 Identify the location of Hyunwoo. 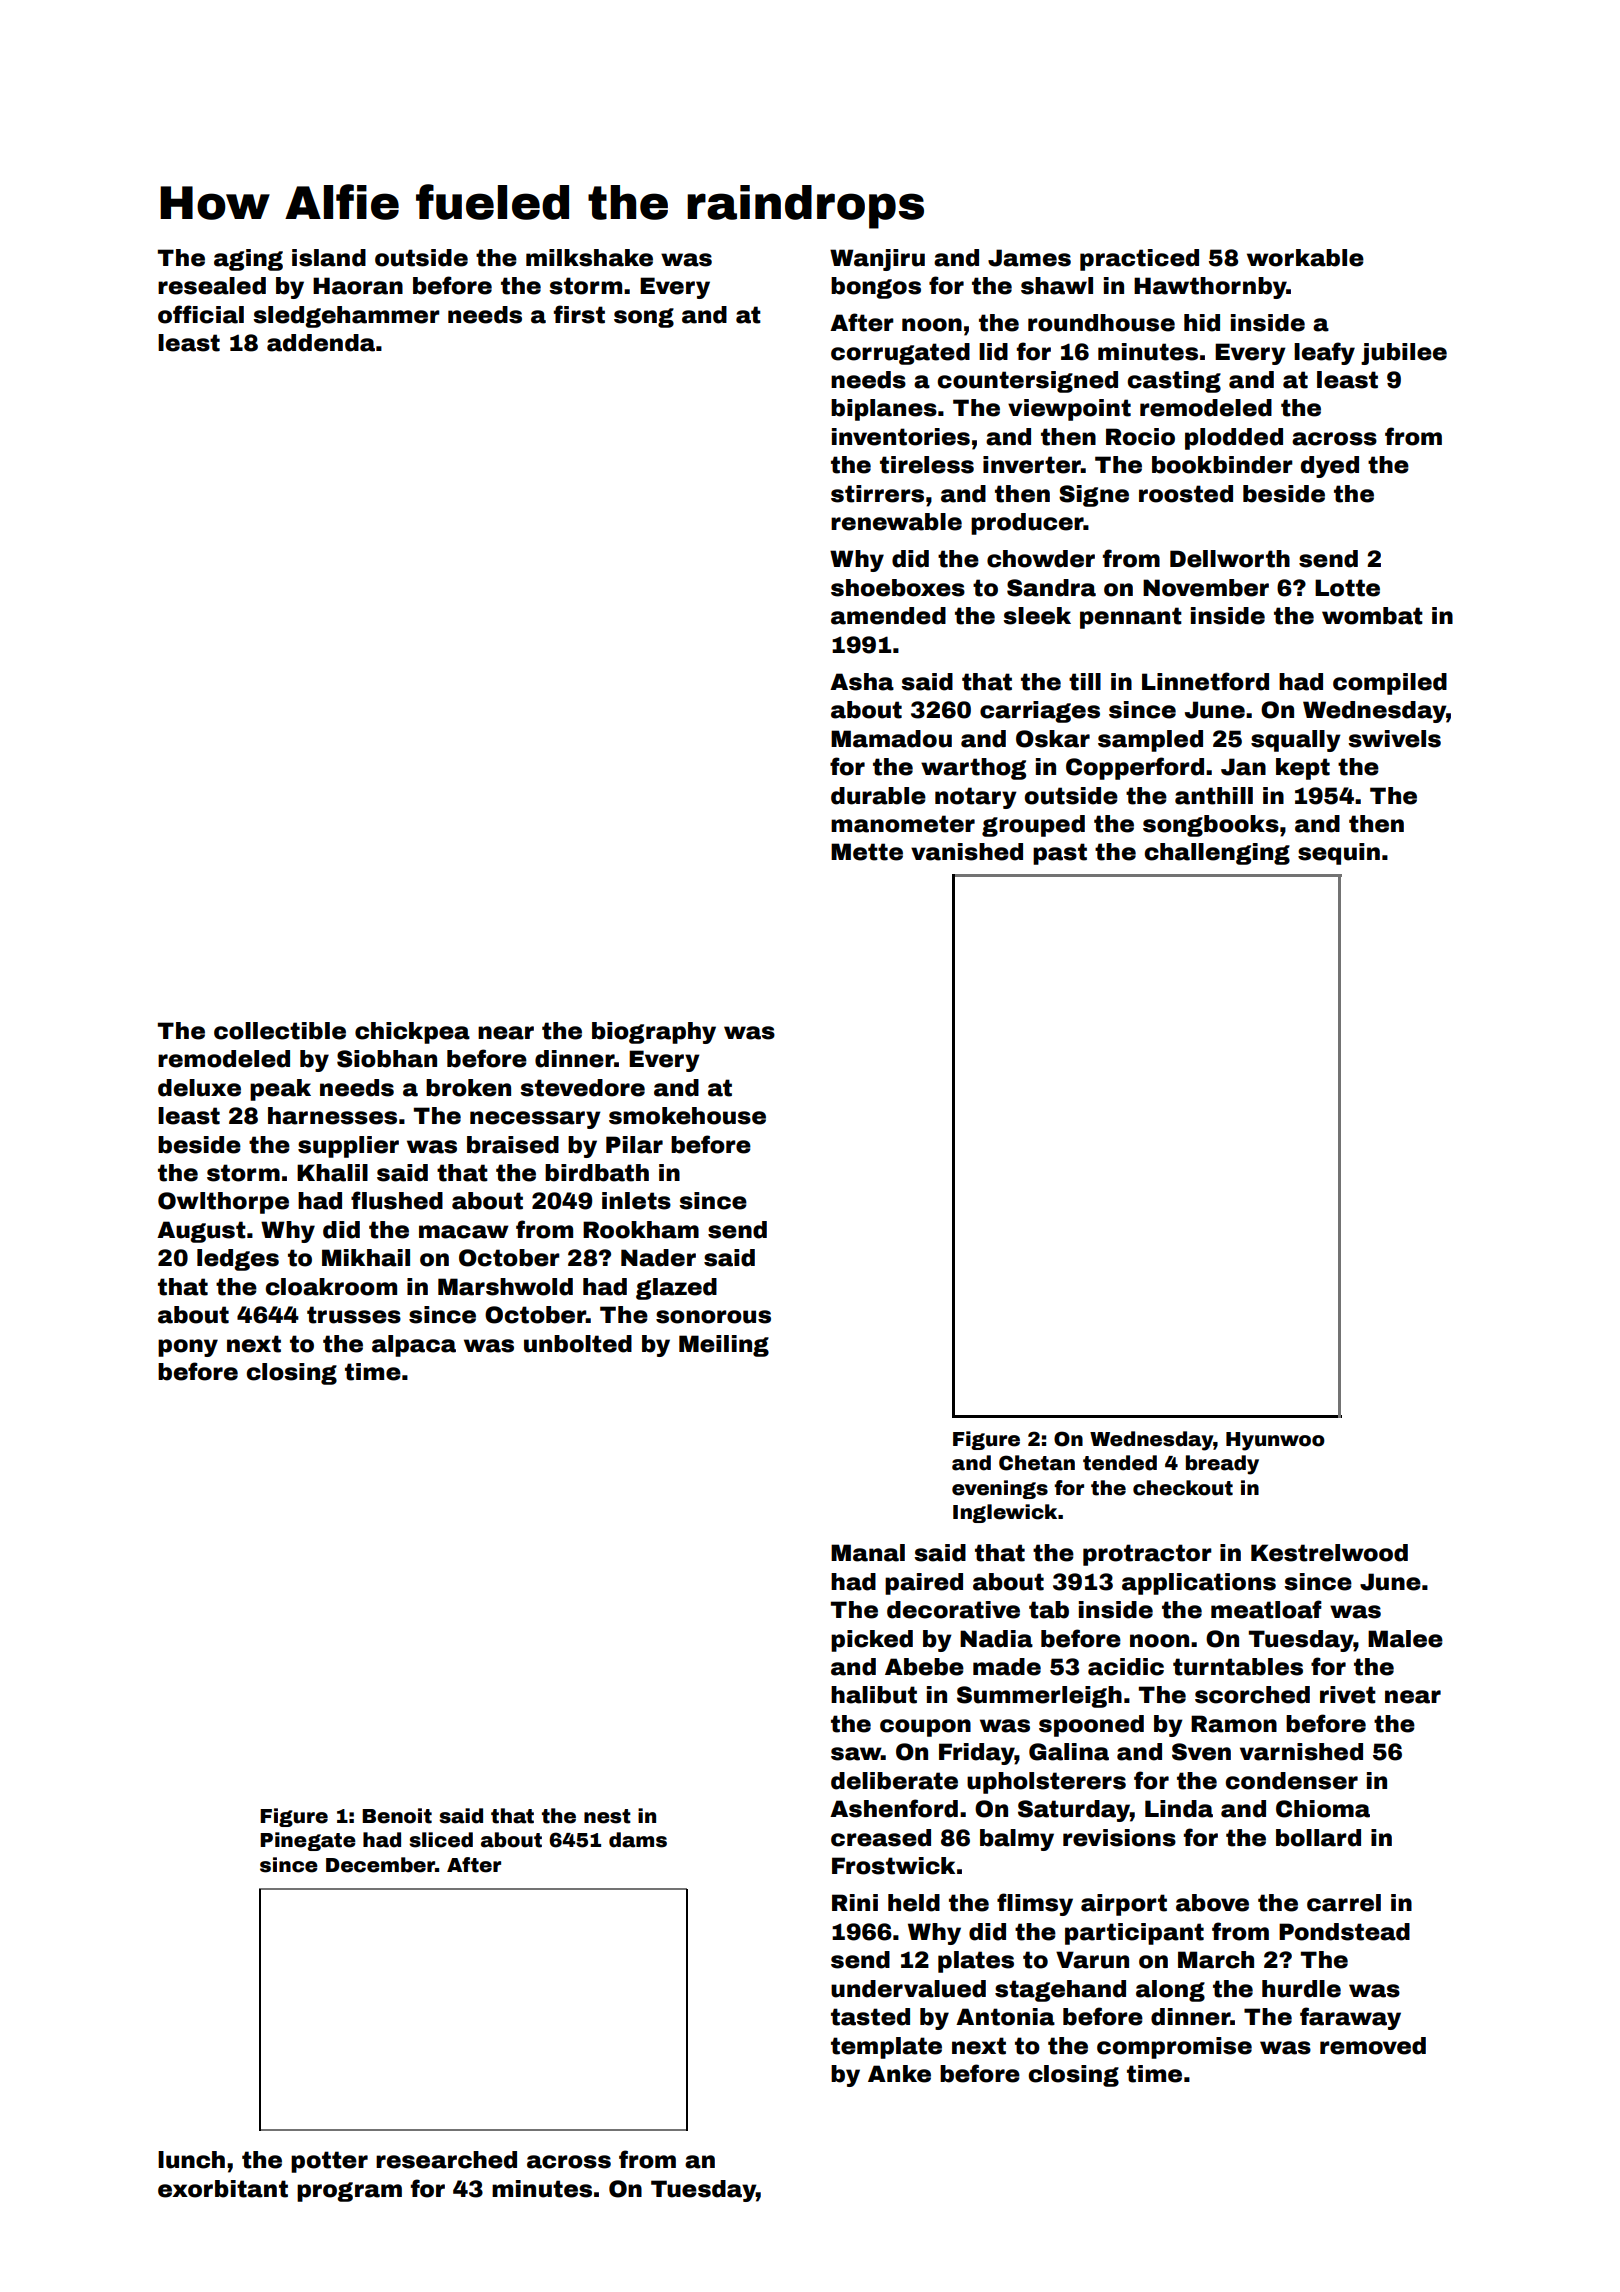
(1275, 1441).
